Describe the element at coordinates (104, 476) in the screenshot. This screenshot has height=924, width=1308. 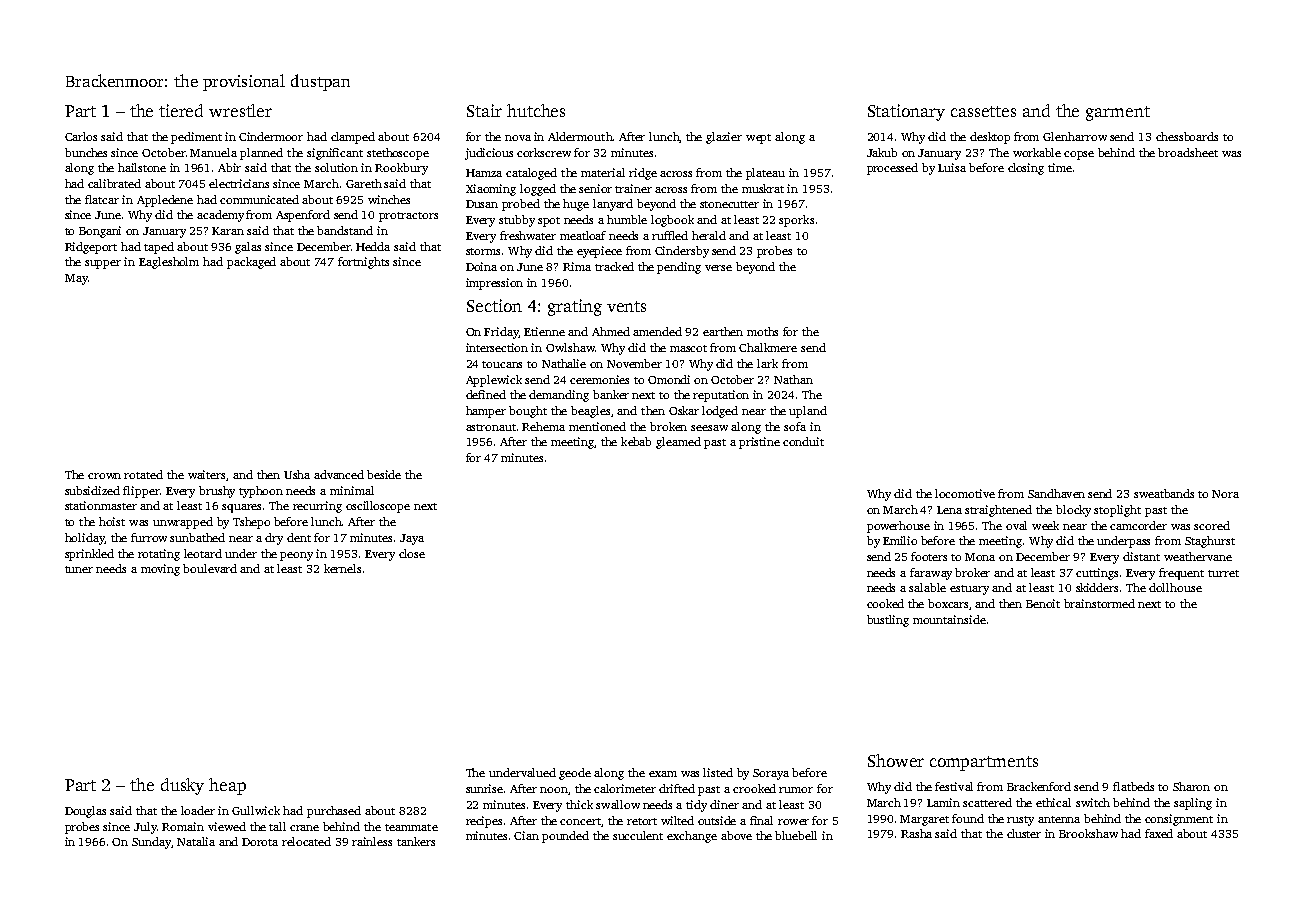
I see `crown` at that location.
